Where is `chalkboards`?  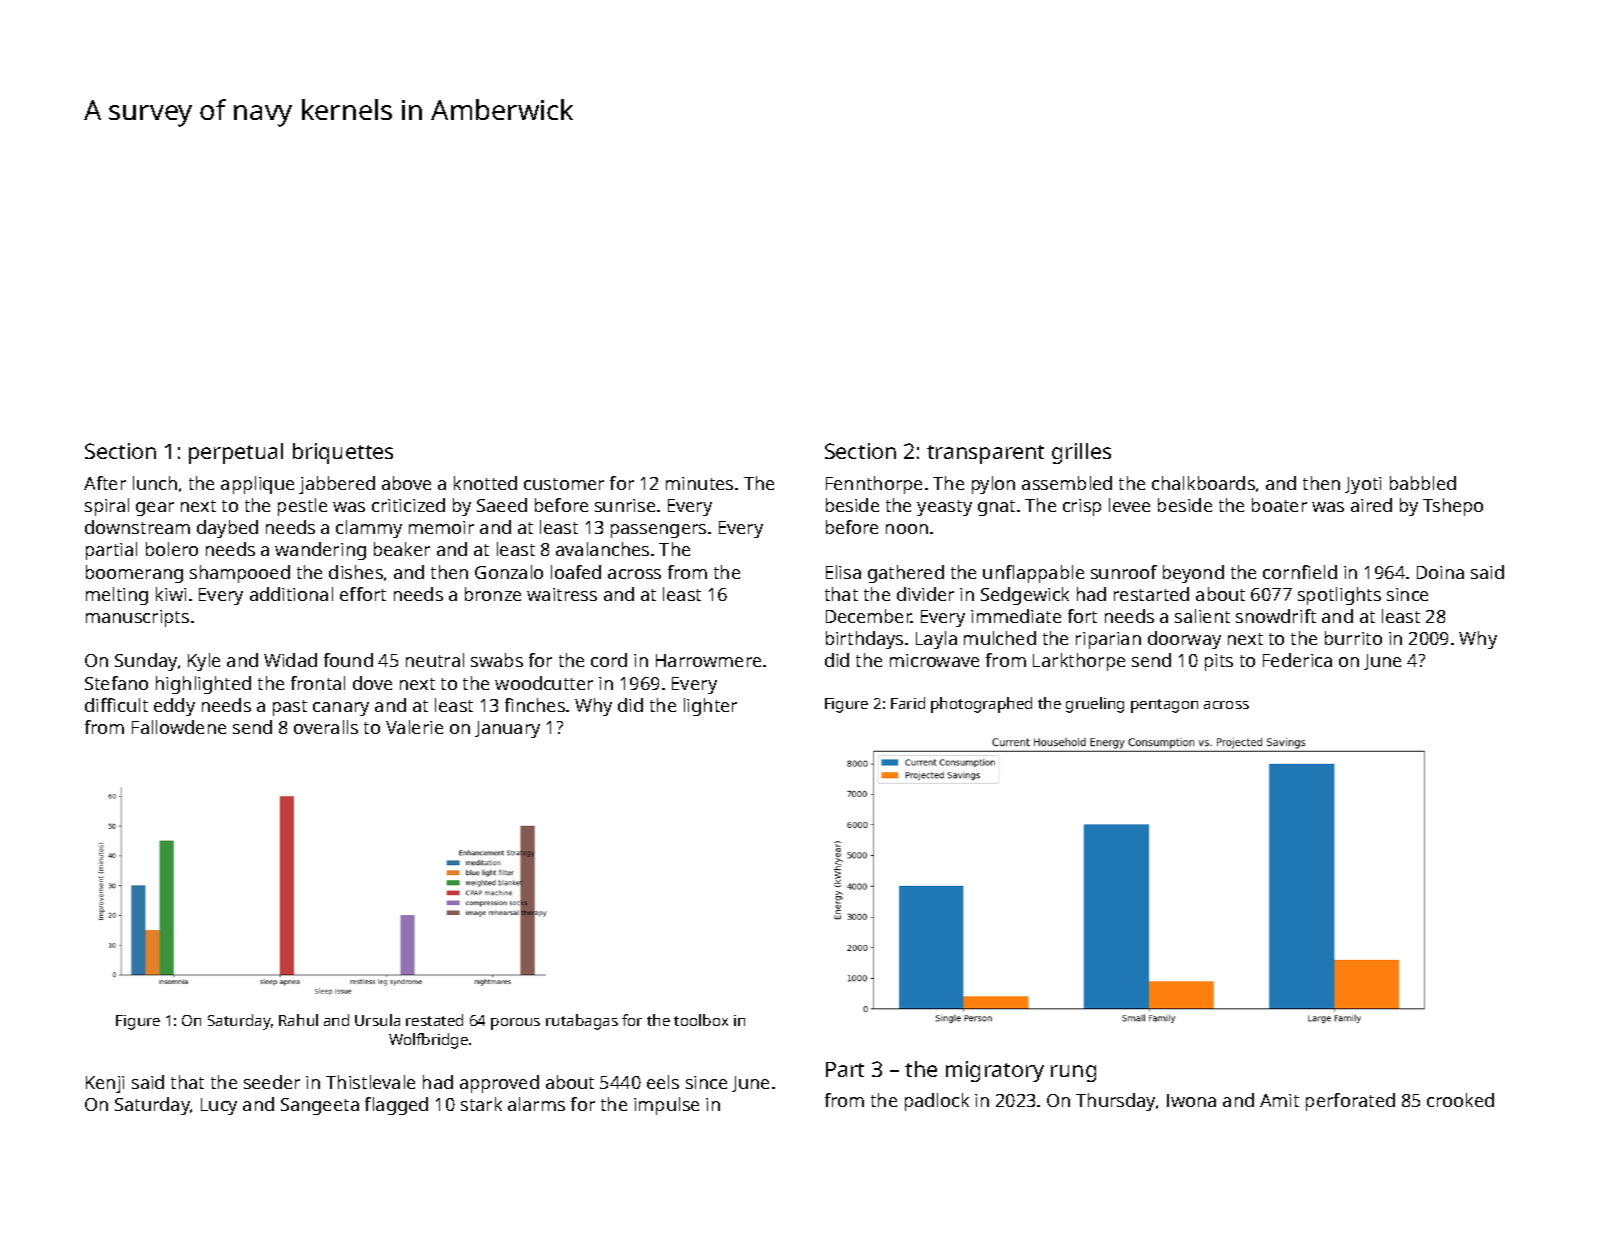
chalkboards is located at coordinates (1203, 483).
